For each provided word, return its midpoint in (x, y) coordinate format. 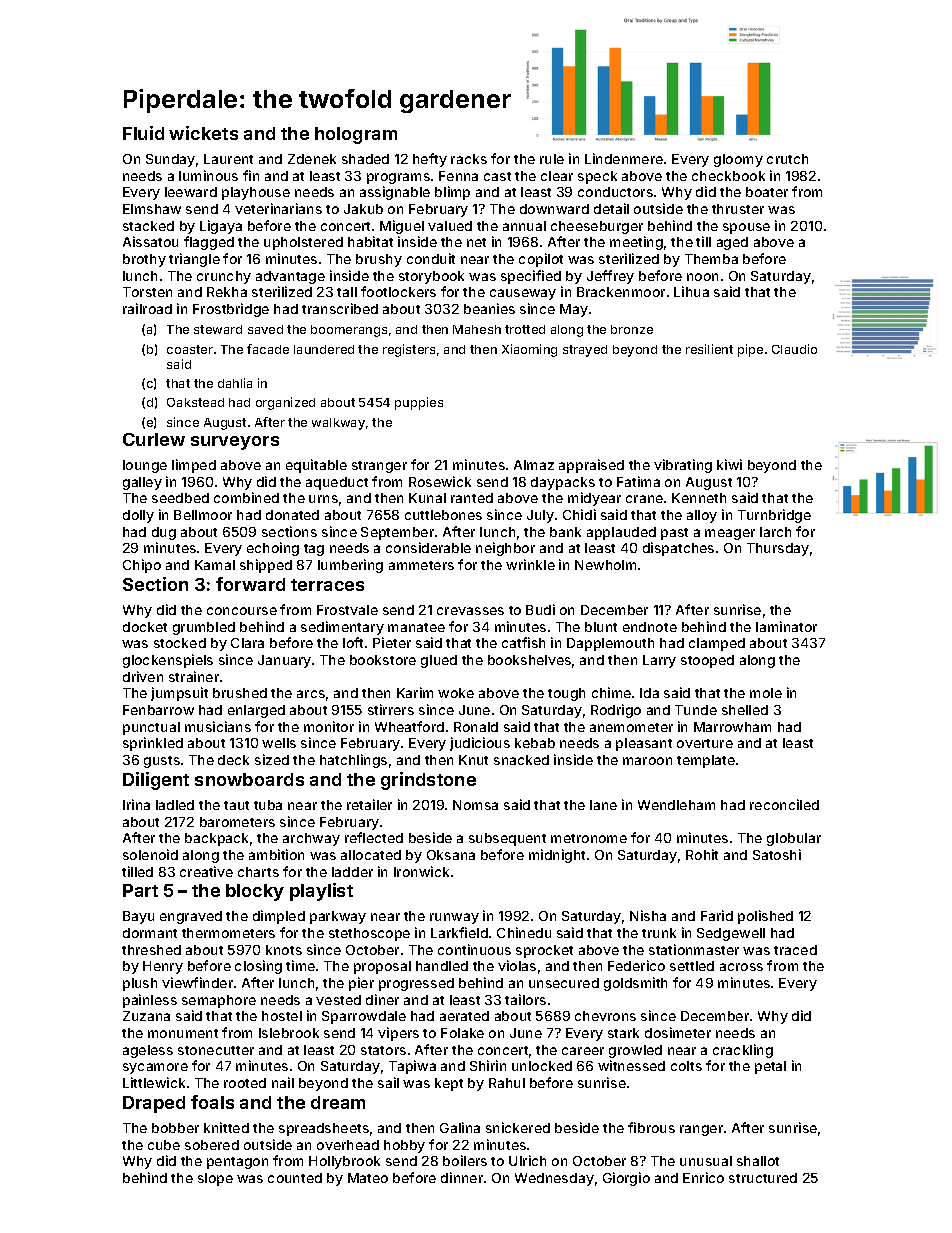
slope (215, 1179)
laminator (786, 626)
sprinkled (153, 744)
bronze (632, 329)
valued (450, 226)
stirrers (391, 709)
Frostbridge (231, 310)
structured (763, 1178)
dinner (462, 1177)
